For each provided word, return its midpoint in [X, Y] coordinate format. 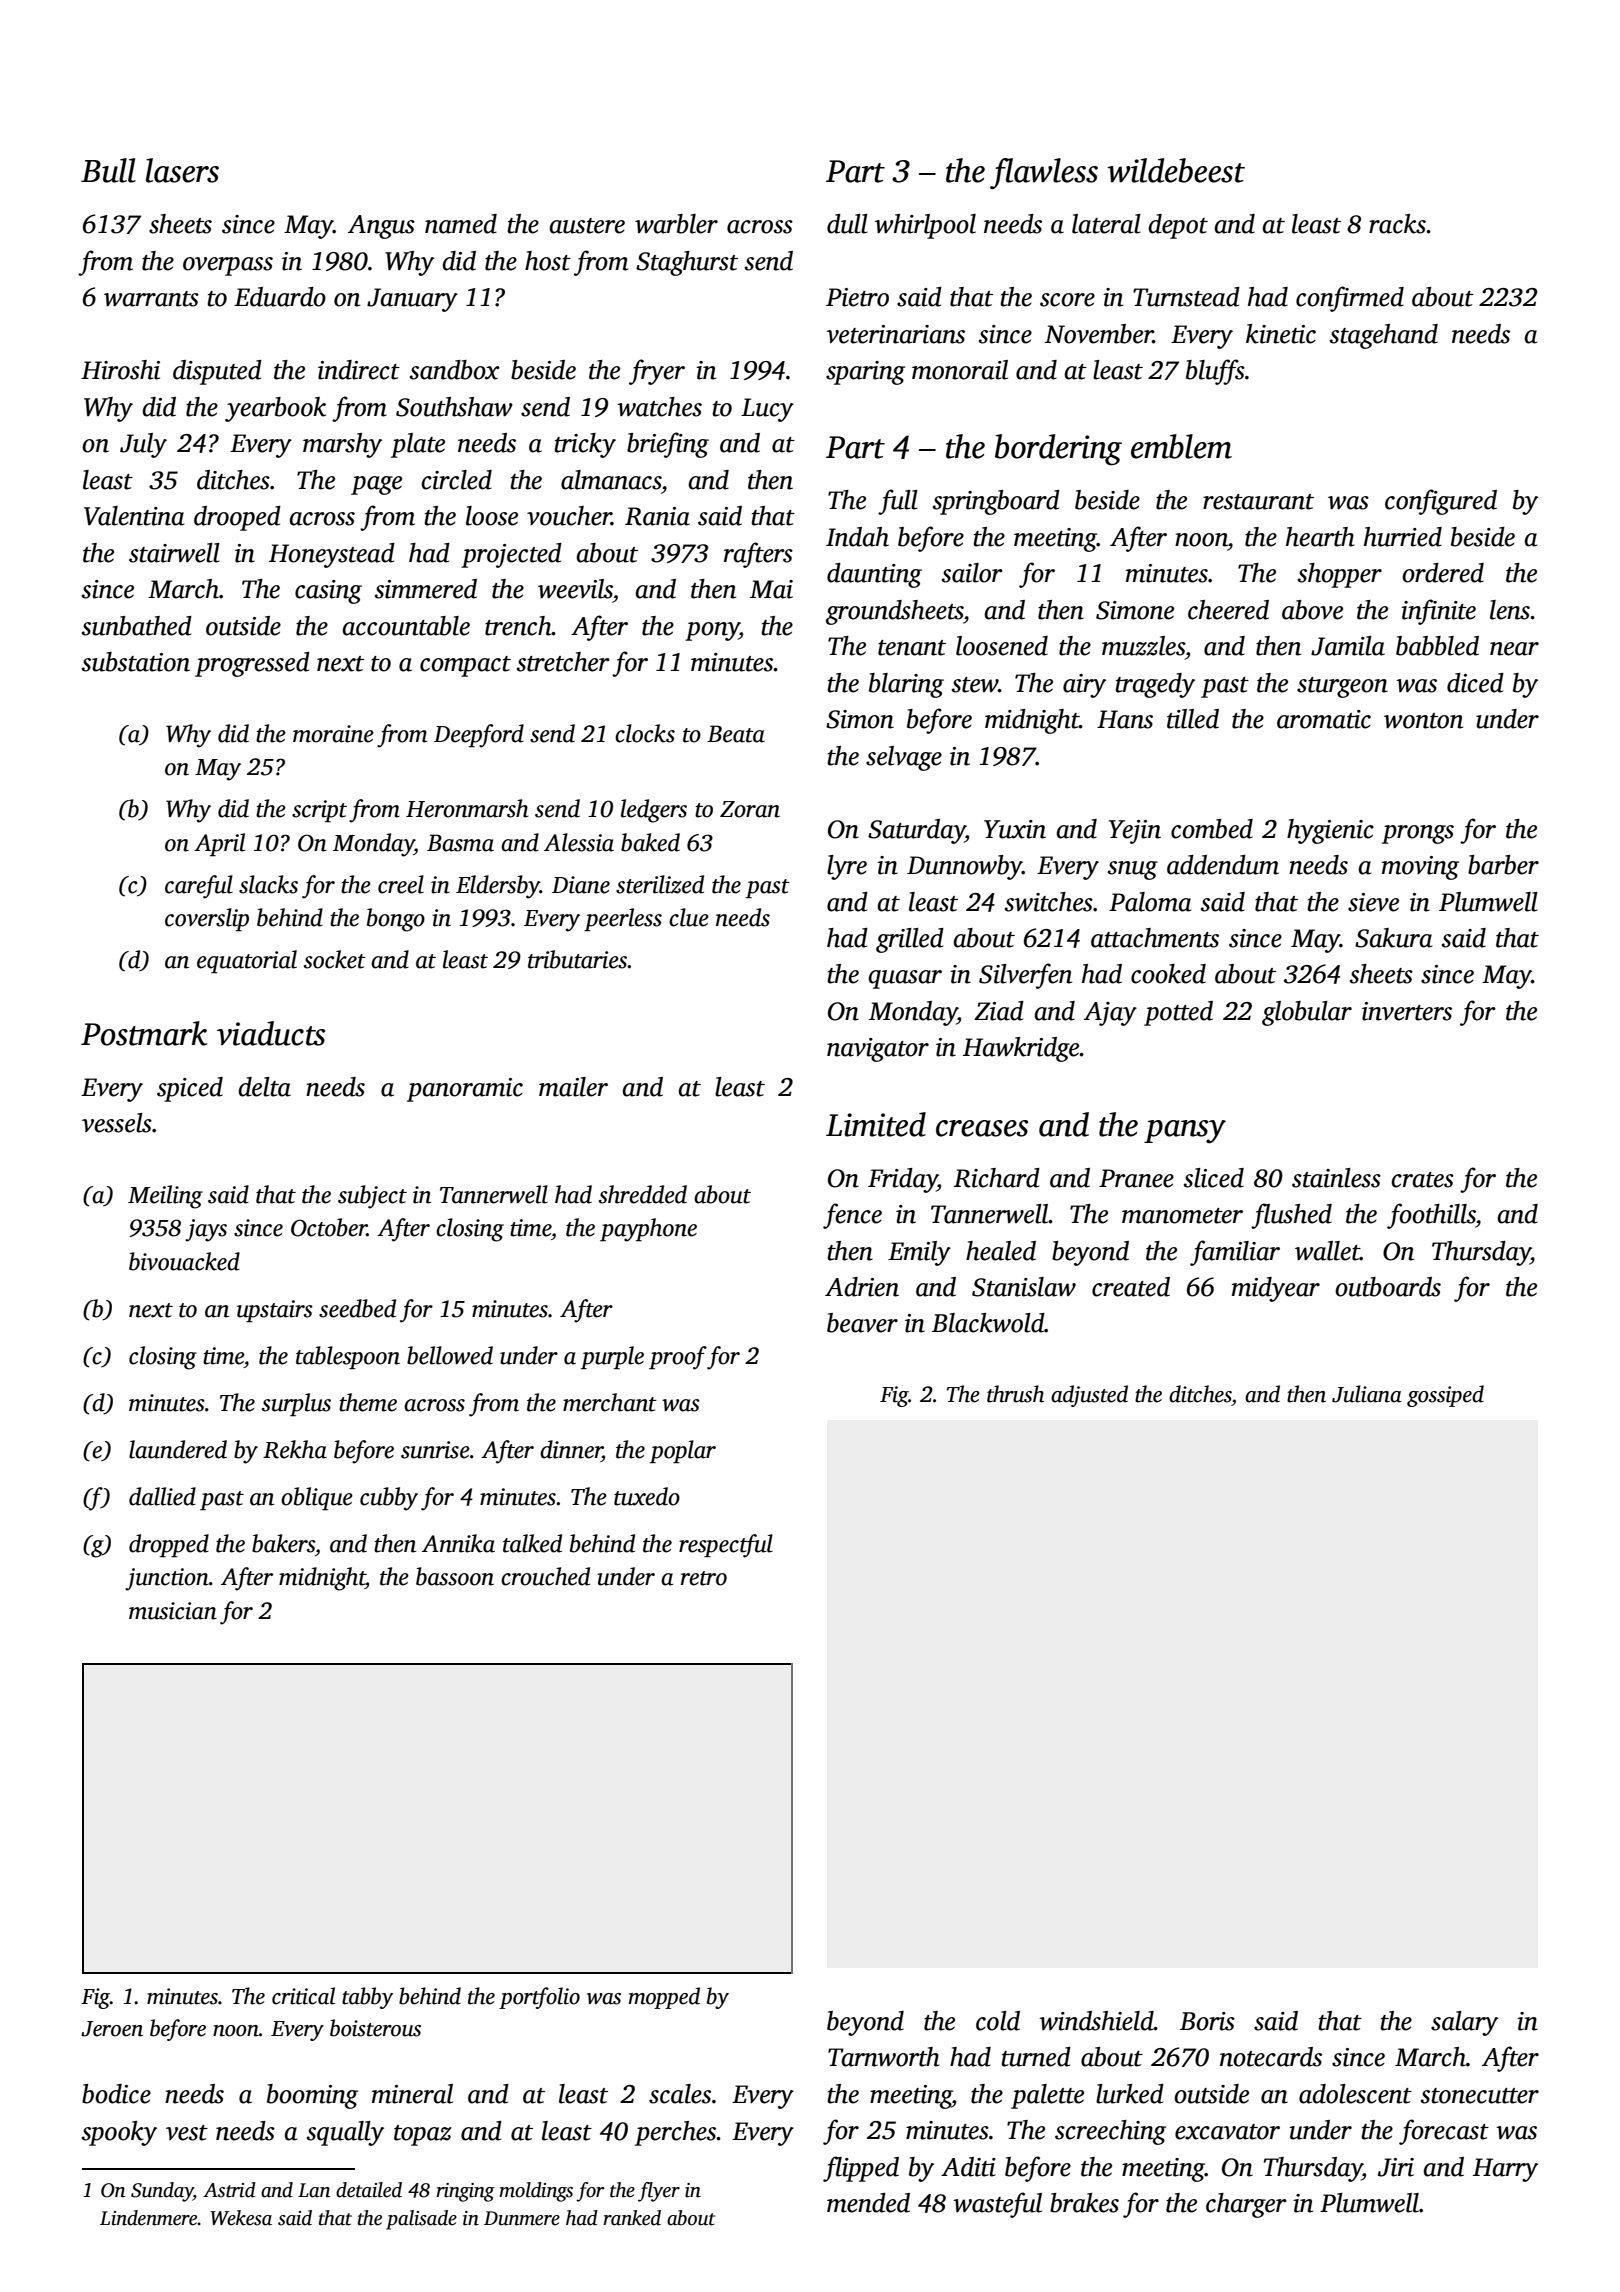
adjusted [1089, 1396]
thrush [1015, 1394]
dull [847, 224]
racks [1397, 224]
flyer [659, 2192]
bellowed [450, 1355]
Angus [381, 227]
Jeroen [112, 2029]
